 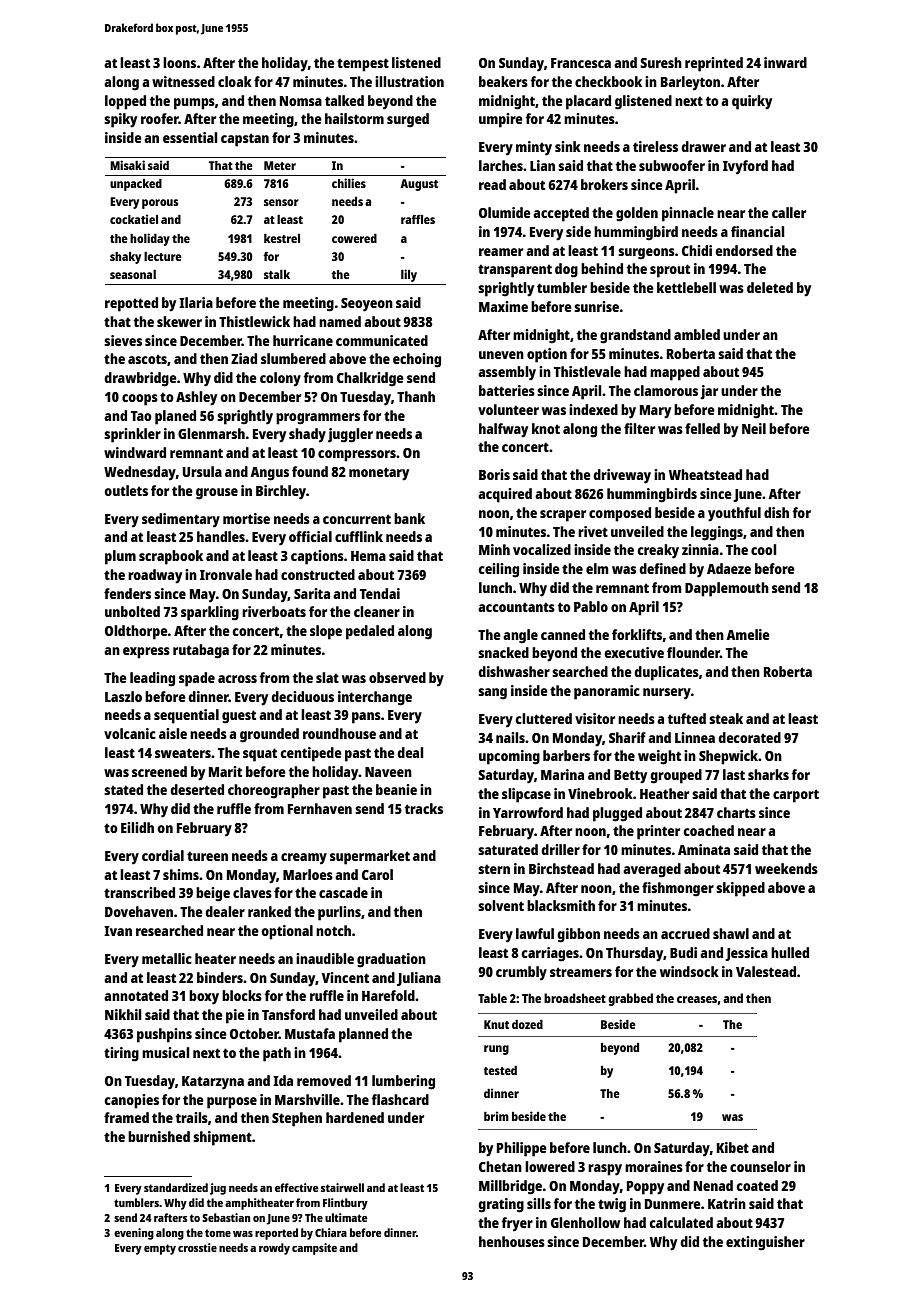 What do you see at coordinates (346, 1217) in the image?
I see `ultimate` at bounding box center [346, 1217].
